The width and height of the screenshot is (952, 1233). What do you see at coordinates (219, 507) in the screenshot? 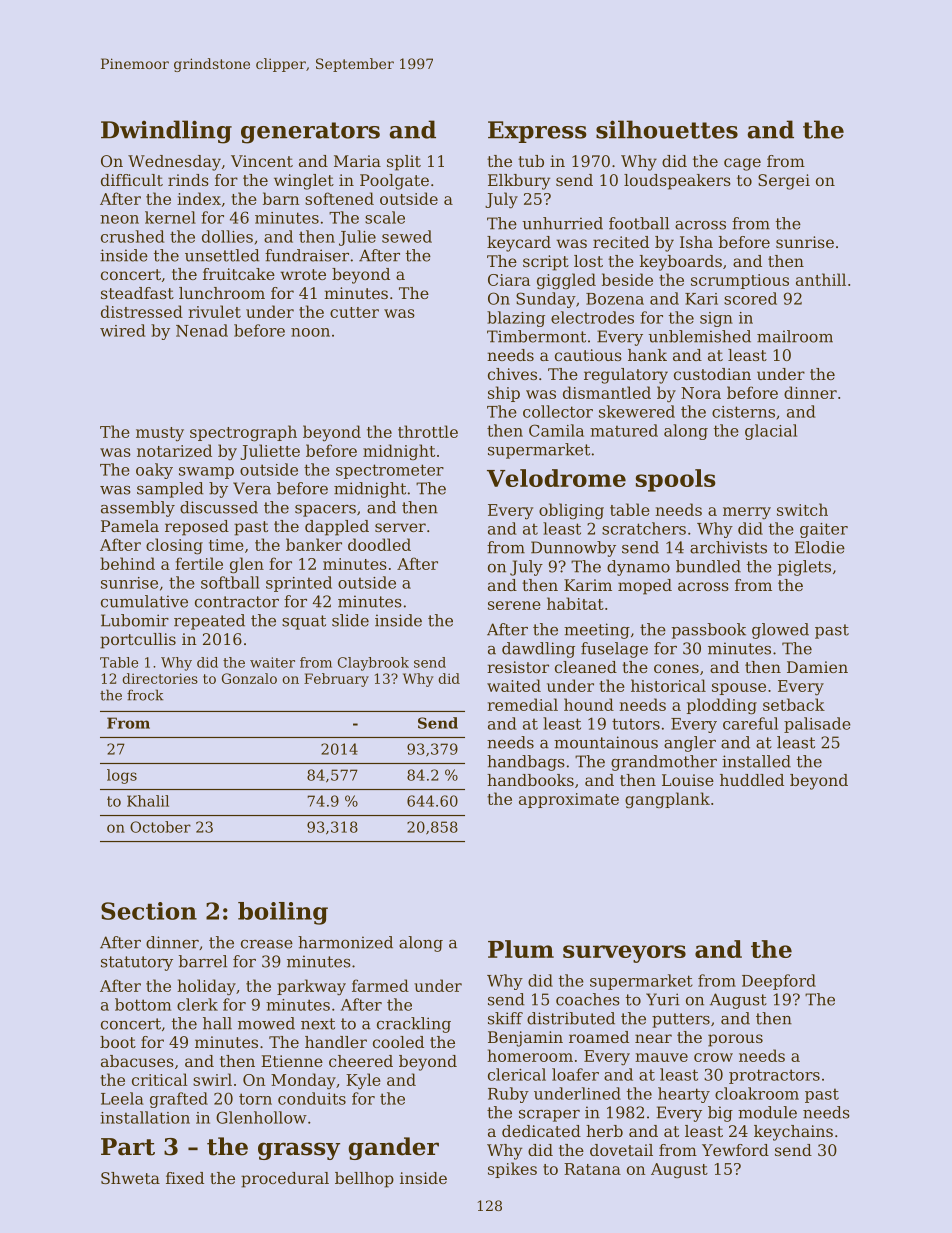
I see `discussed` at bounding box center [219, 507].
